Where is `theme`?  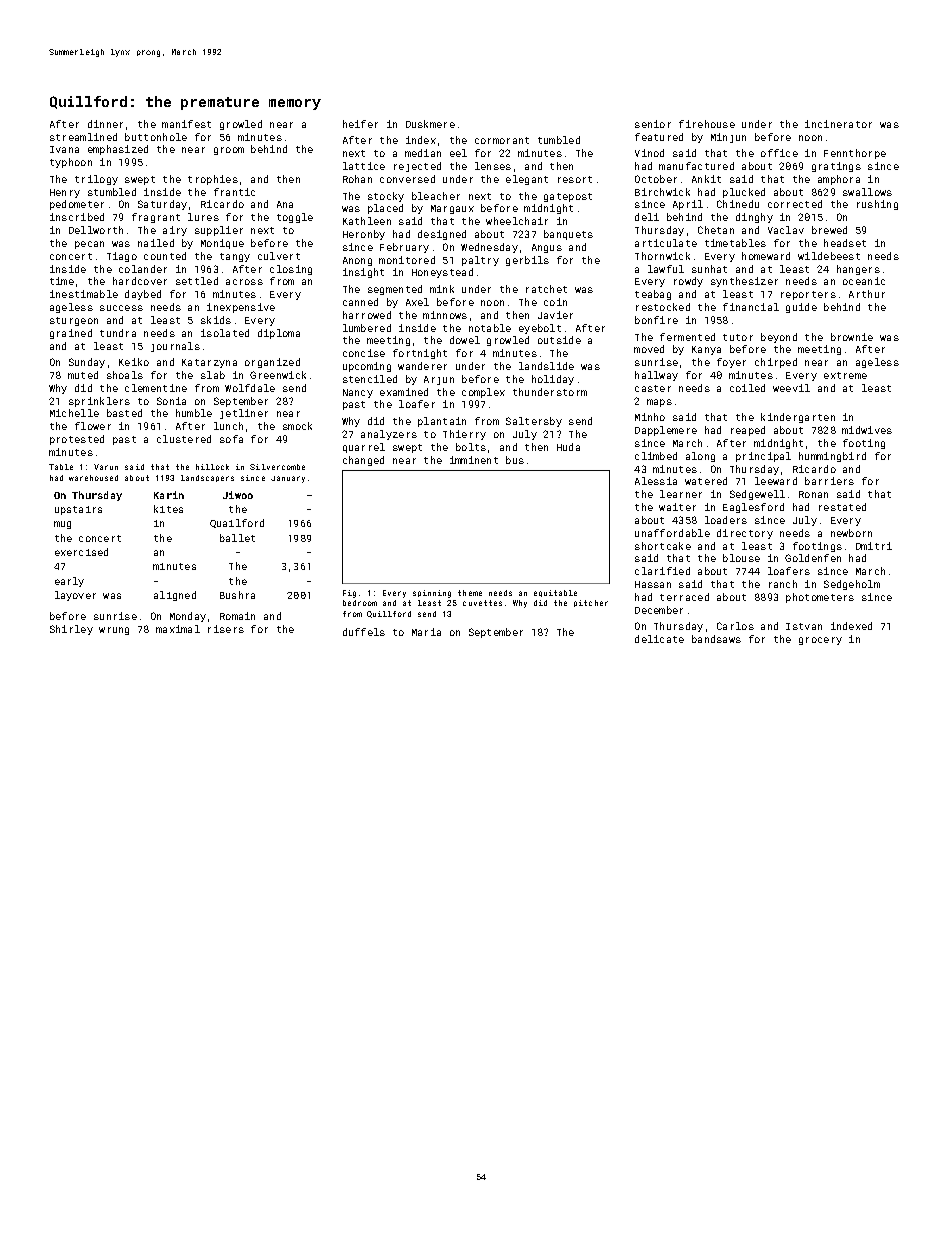 theme is located at coordinates (470, 593).
